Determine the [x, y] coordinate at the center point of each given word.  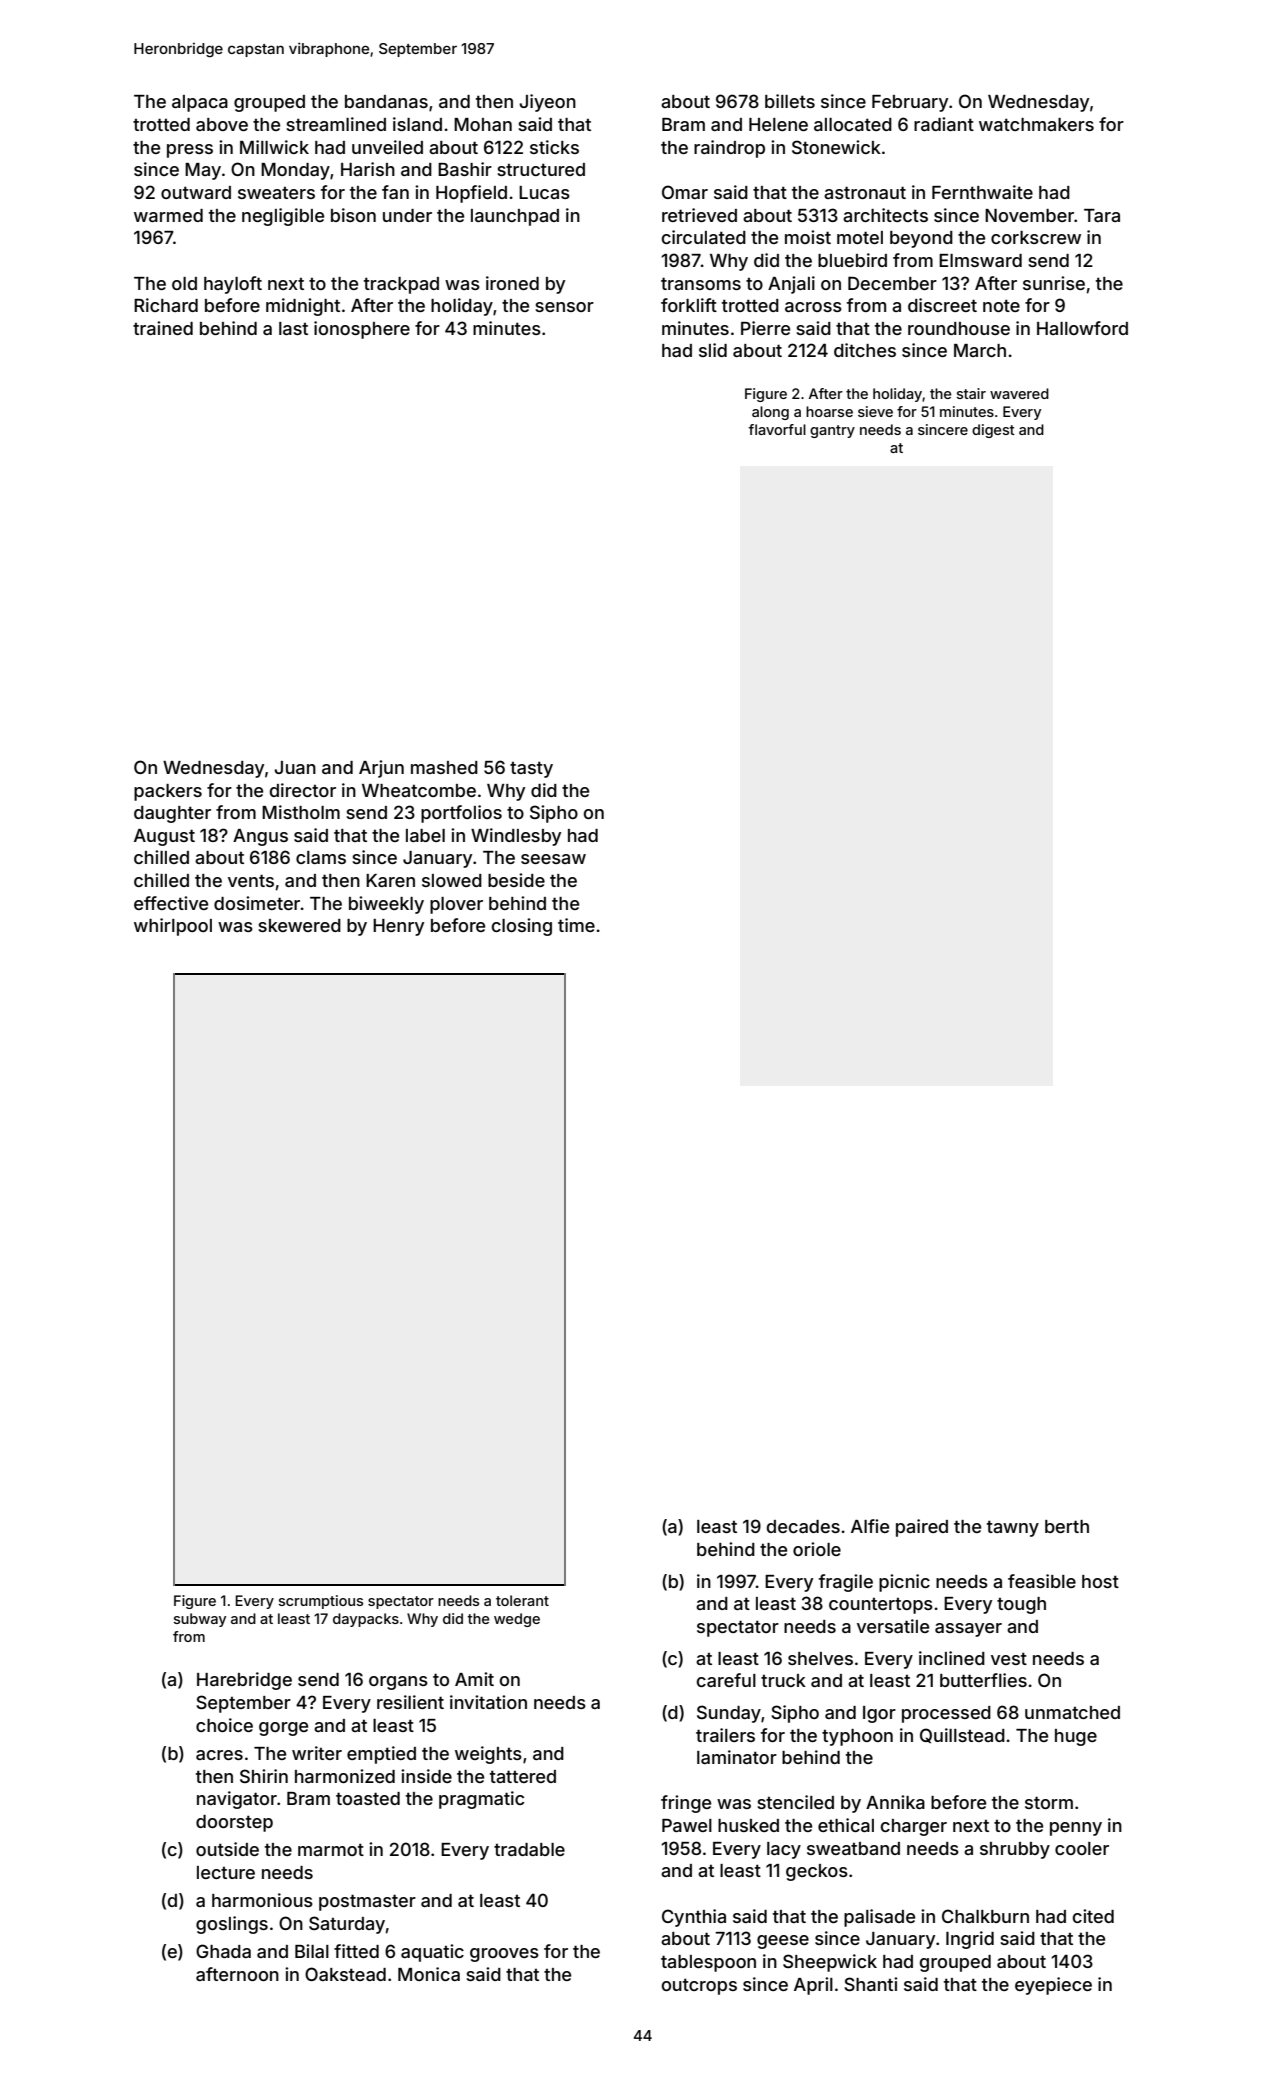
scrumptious [321, 1602]
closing [522, 927]
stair [971, 393]
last [293, 328]
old [184, 283]
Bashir [465, 169]
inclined [952, 1658]
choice [224, 1725]
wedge [517, 1620]
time [576, 925]
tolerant [522, 1600]
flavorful [777, 429]
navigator [237, 1800]
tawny [1013, 1528]
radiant [944, 124]
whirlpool [173, 927]
